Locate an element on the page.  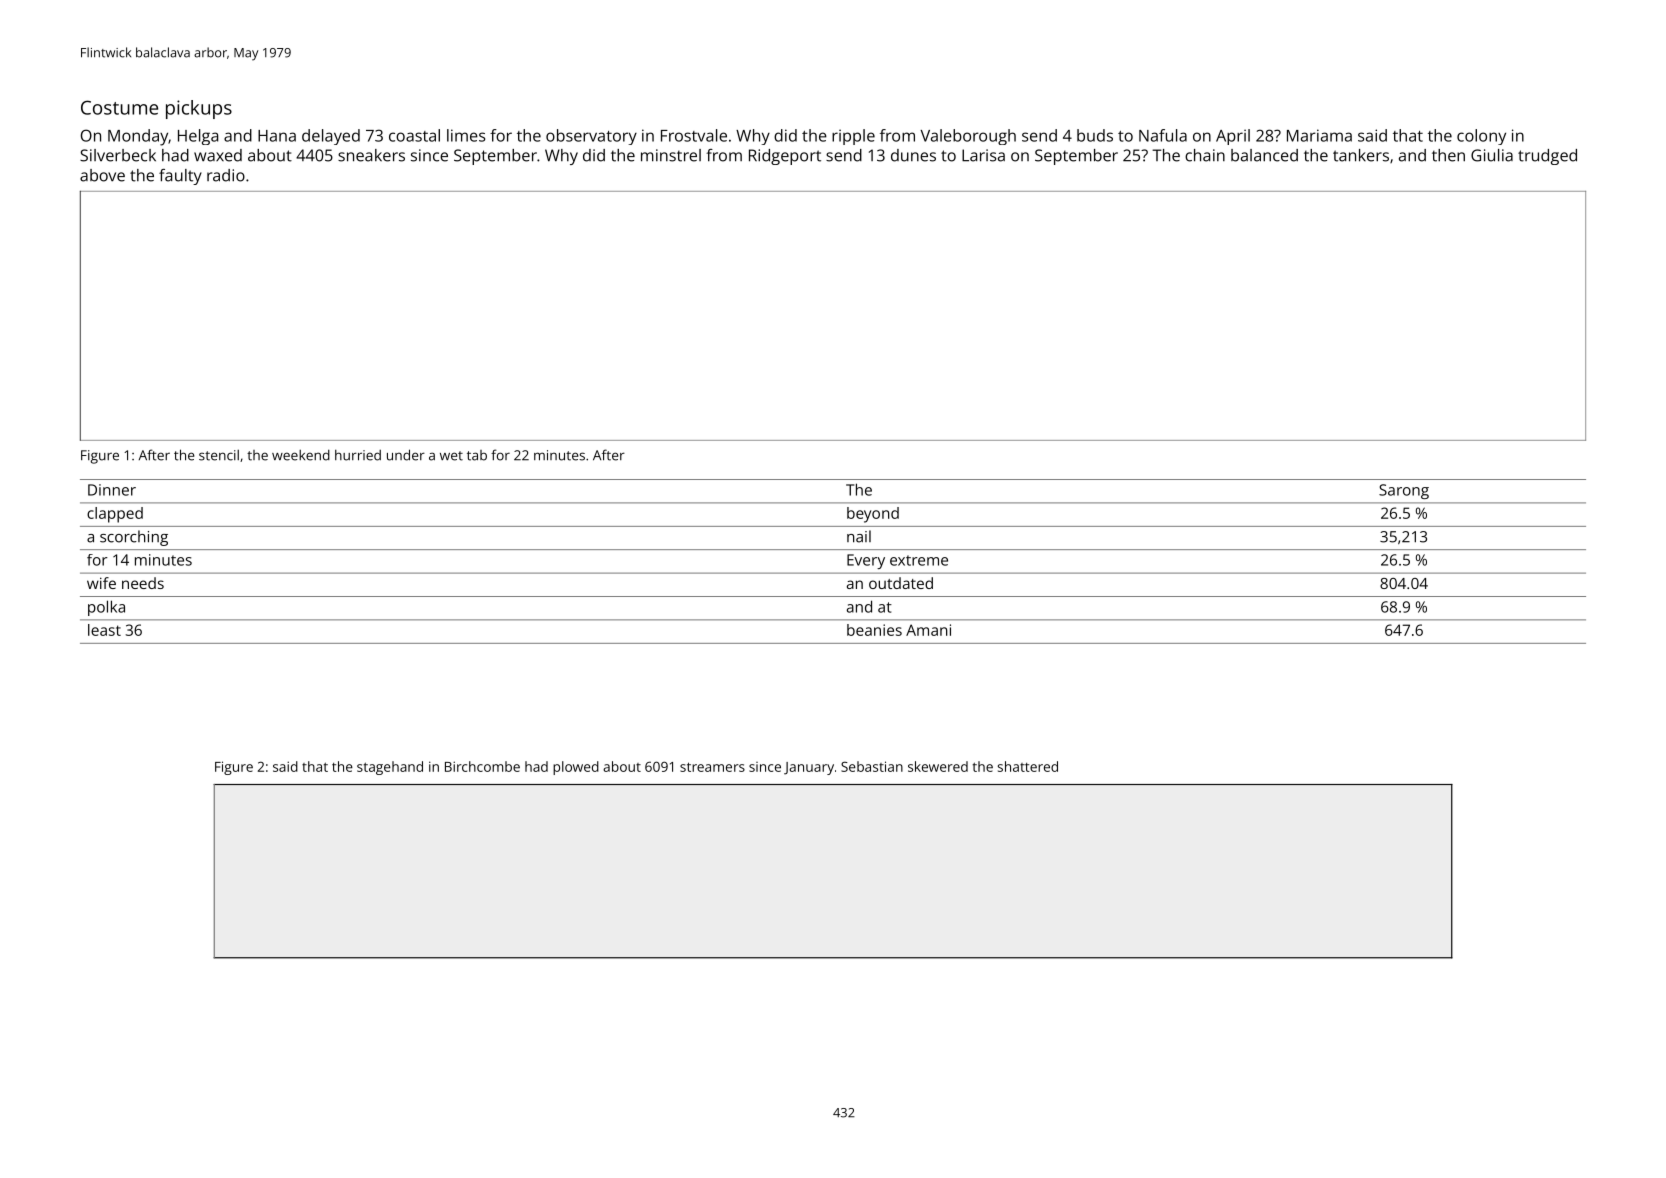
colony is located at coordinates (1481, 137).
